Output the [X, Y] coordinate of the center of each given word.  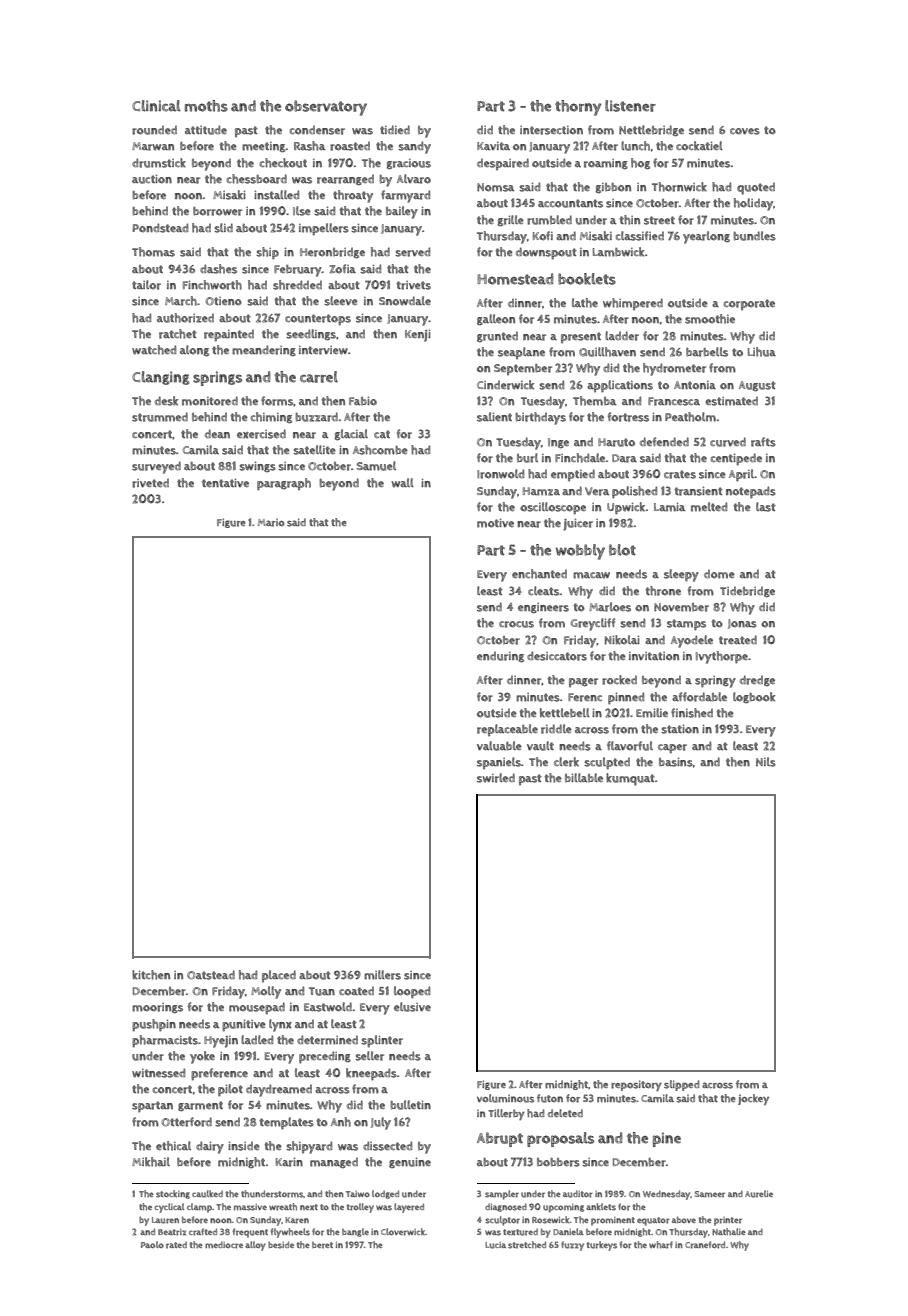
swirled [496, 778]
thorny [578, 108]
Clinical [156, 106]
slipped [682, 1085]
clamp [199, 1208]
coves [745, 131]
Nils [766, 762]
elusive [412, 1007]
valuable [499, 746]
